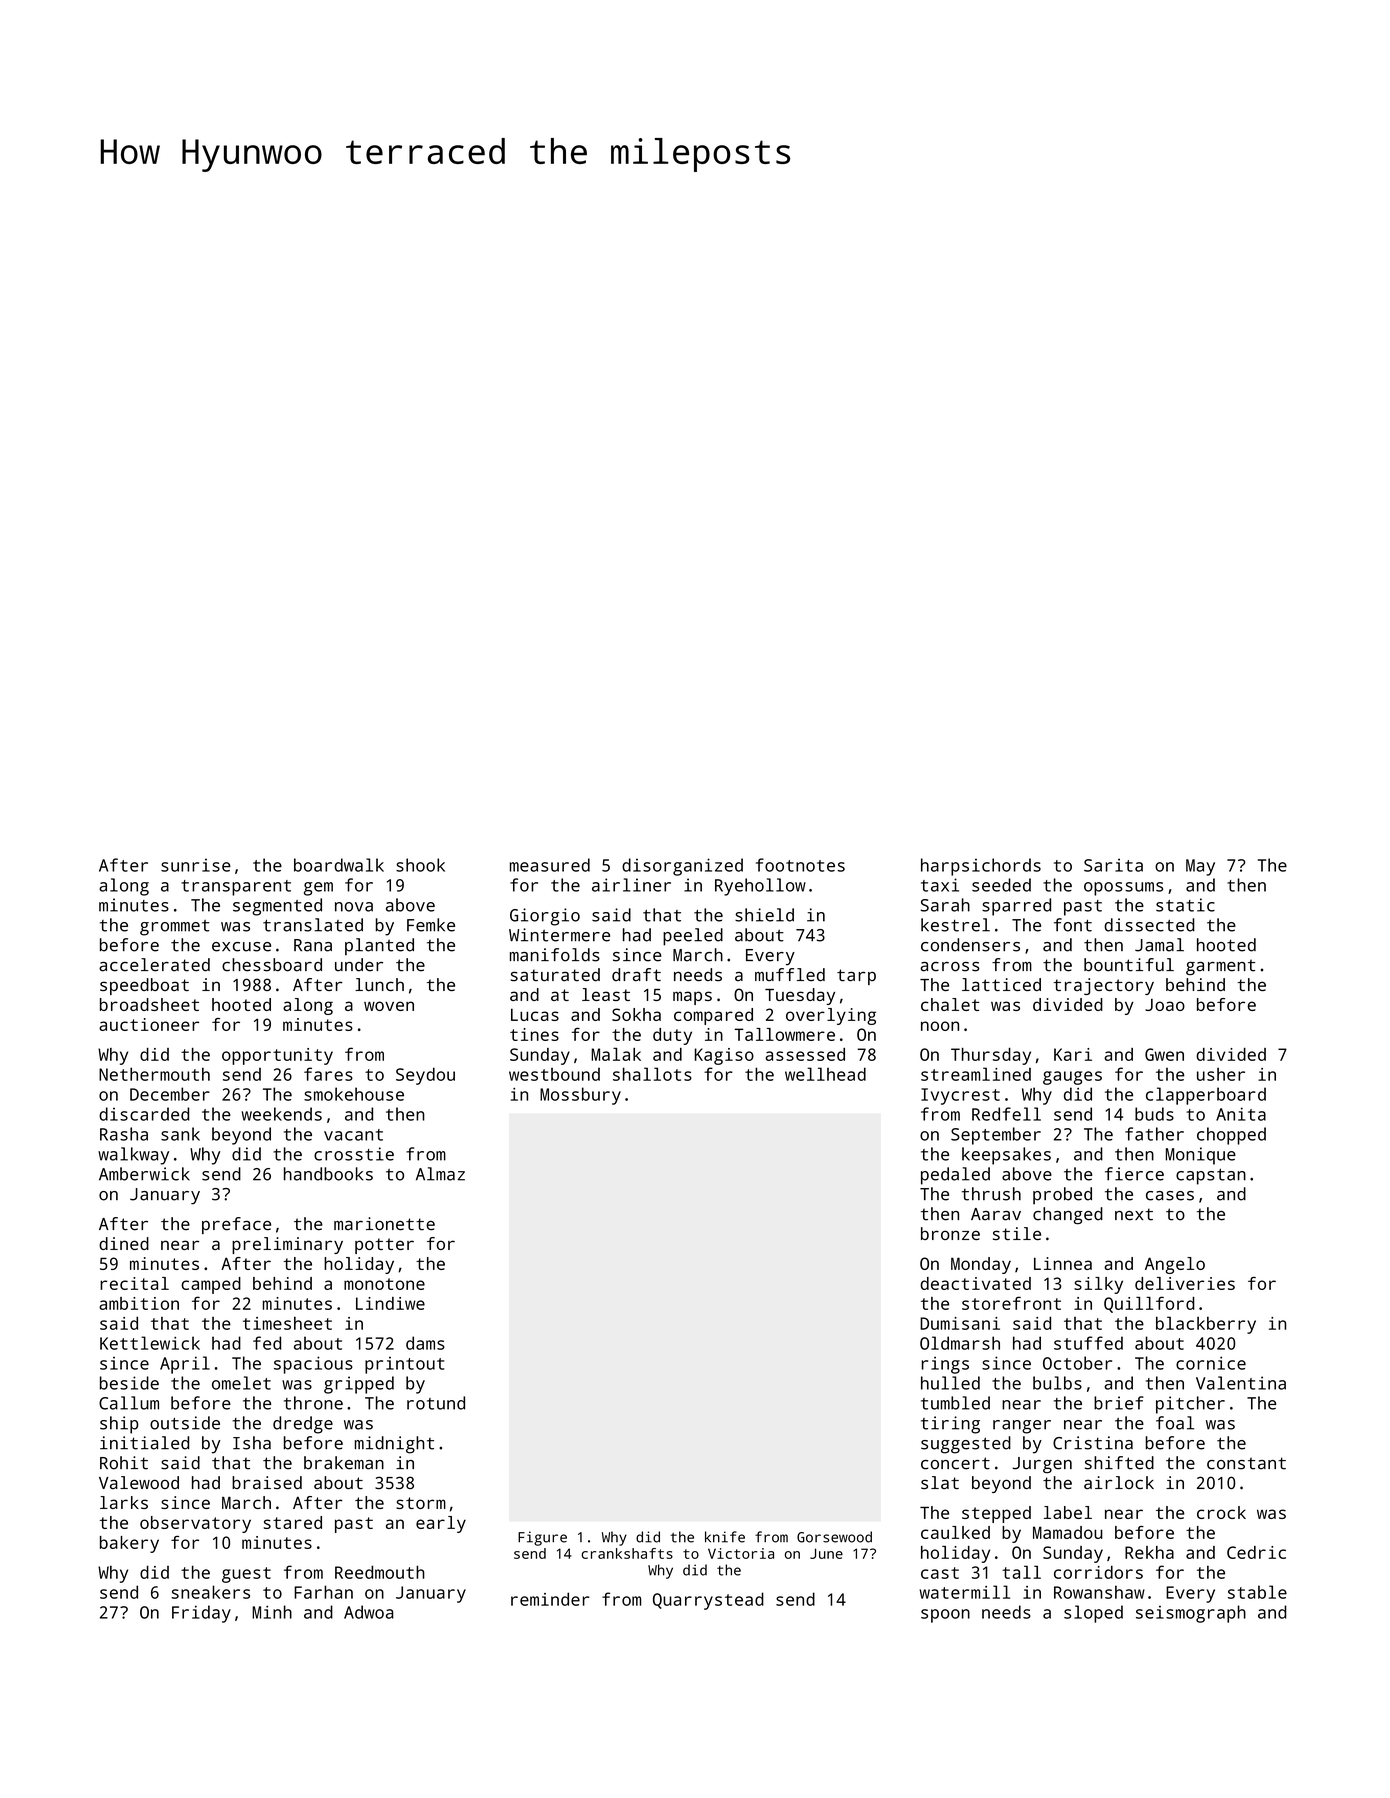  Describe the element at coordinates (1022, 1427) in the page. I see `ranger` at that location.
